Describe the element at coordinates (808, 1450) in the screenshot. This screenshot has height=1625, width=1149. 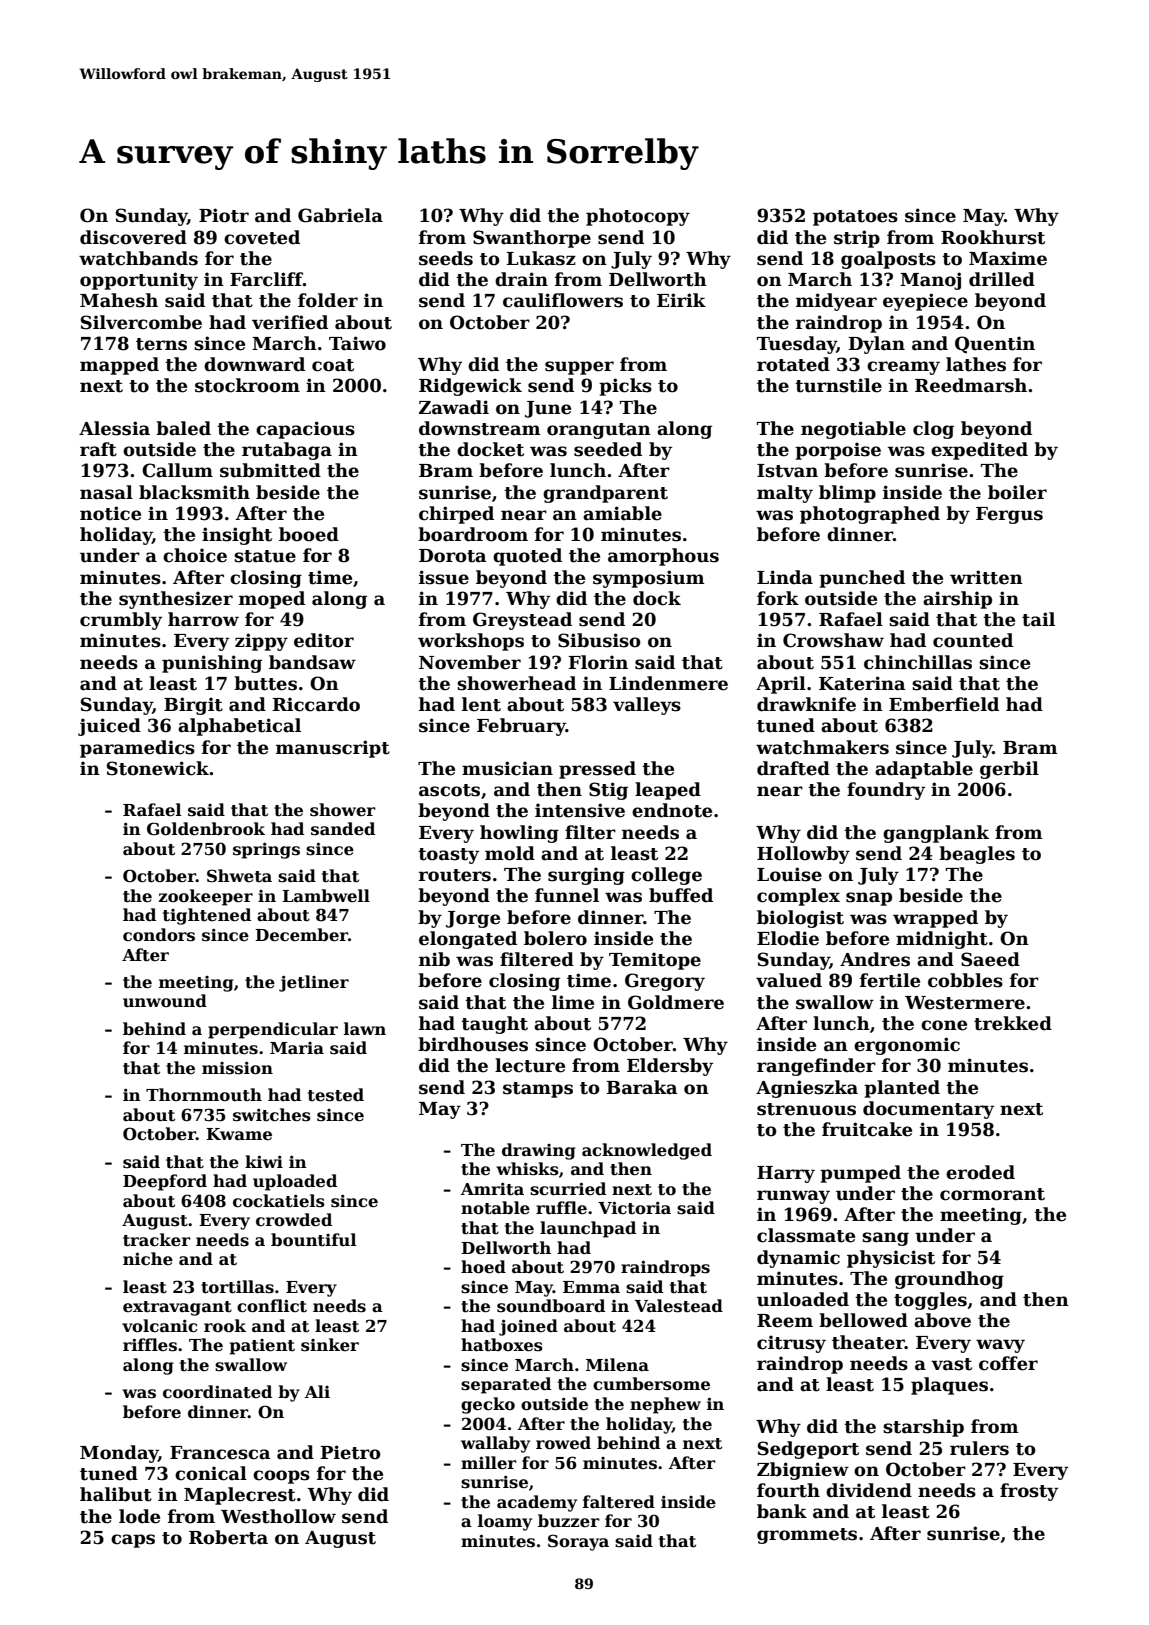
I see `Sedgeport` at that location.
